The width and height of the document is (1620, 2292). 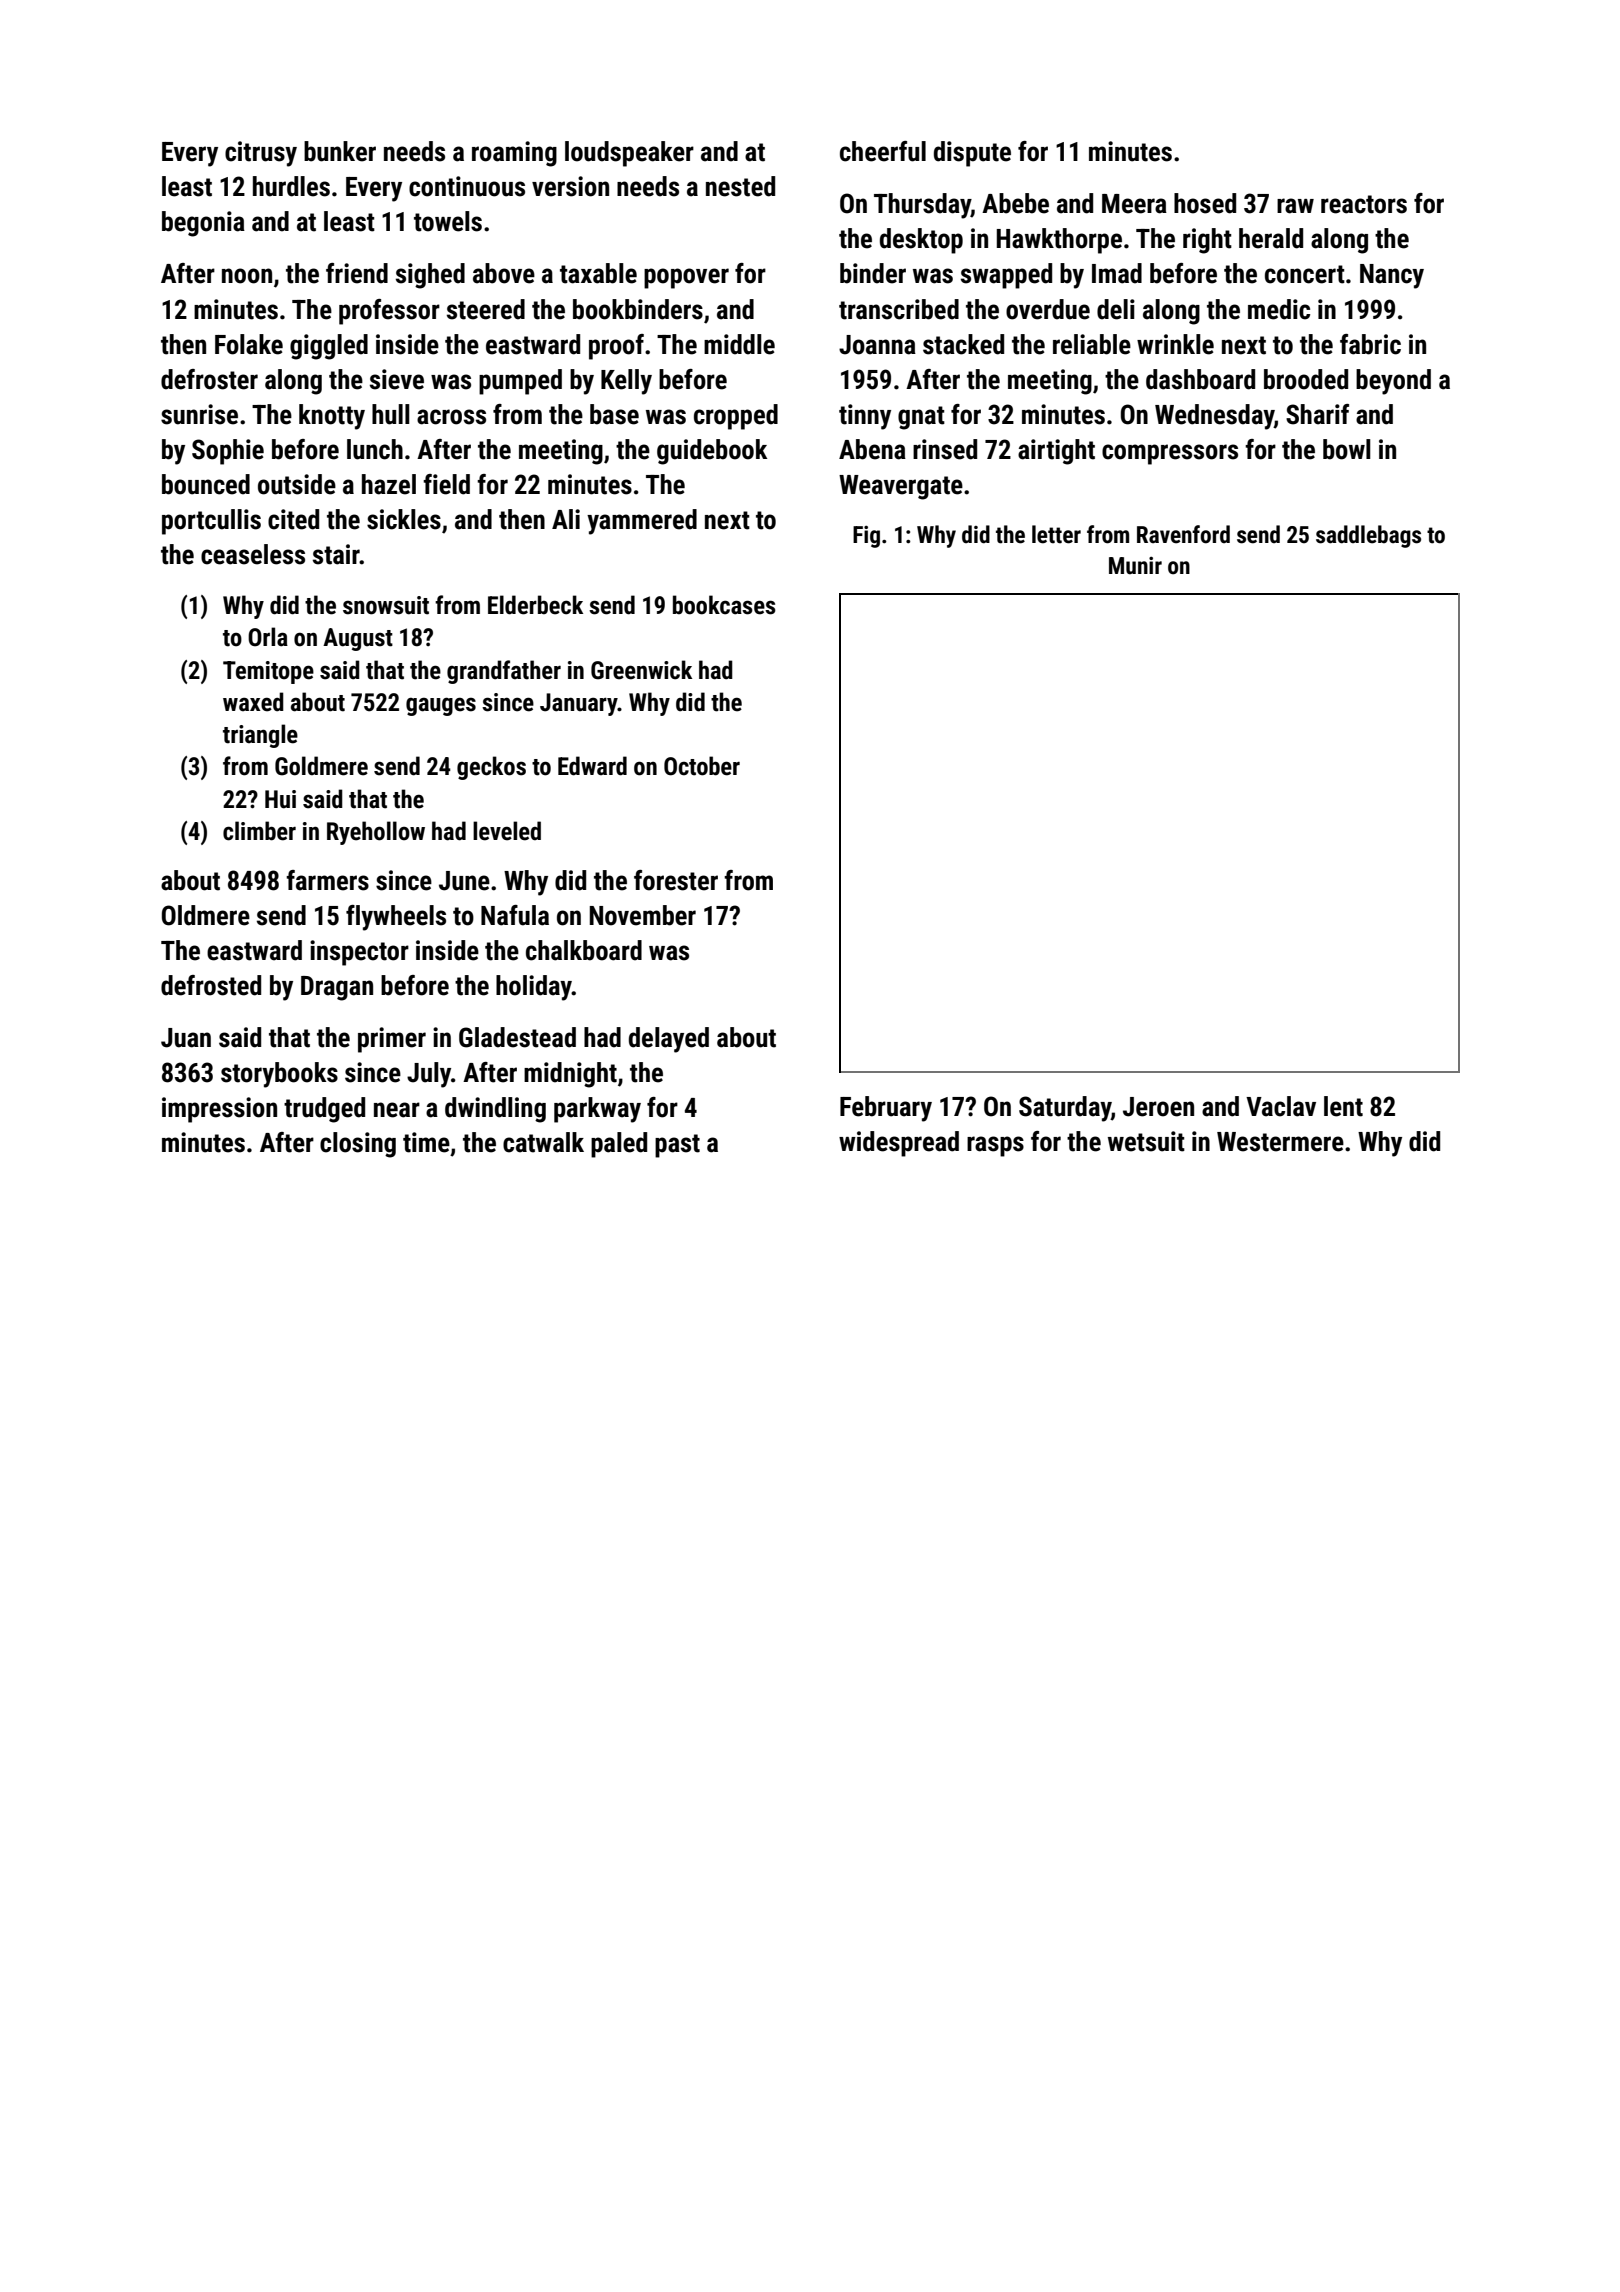 I want to click on Wednesday, so click(x=1214, y=417).
